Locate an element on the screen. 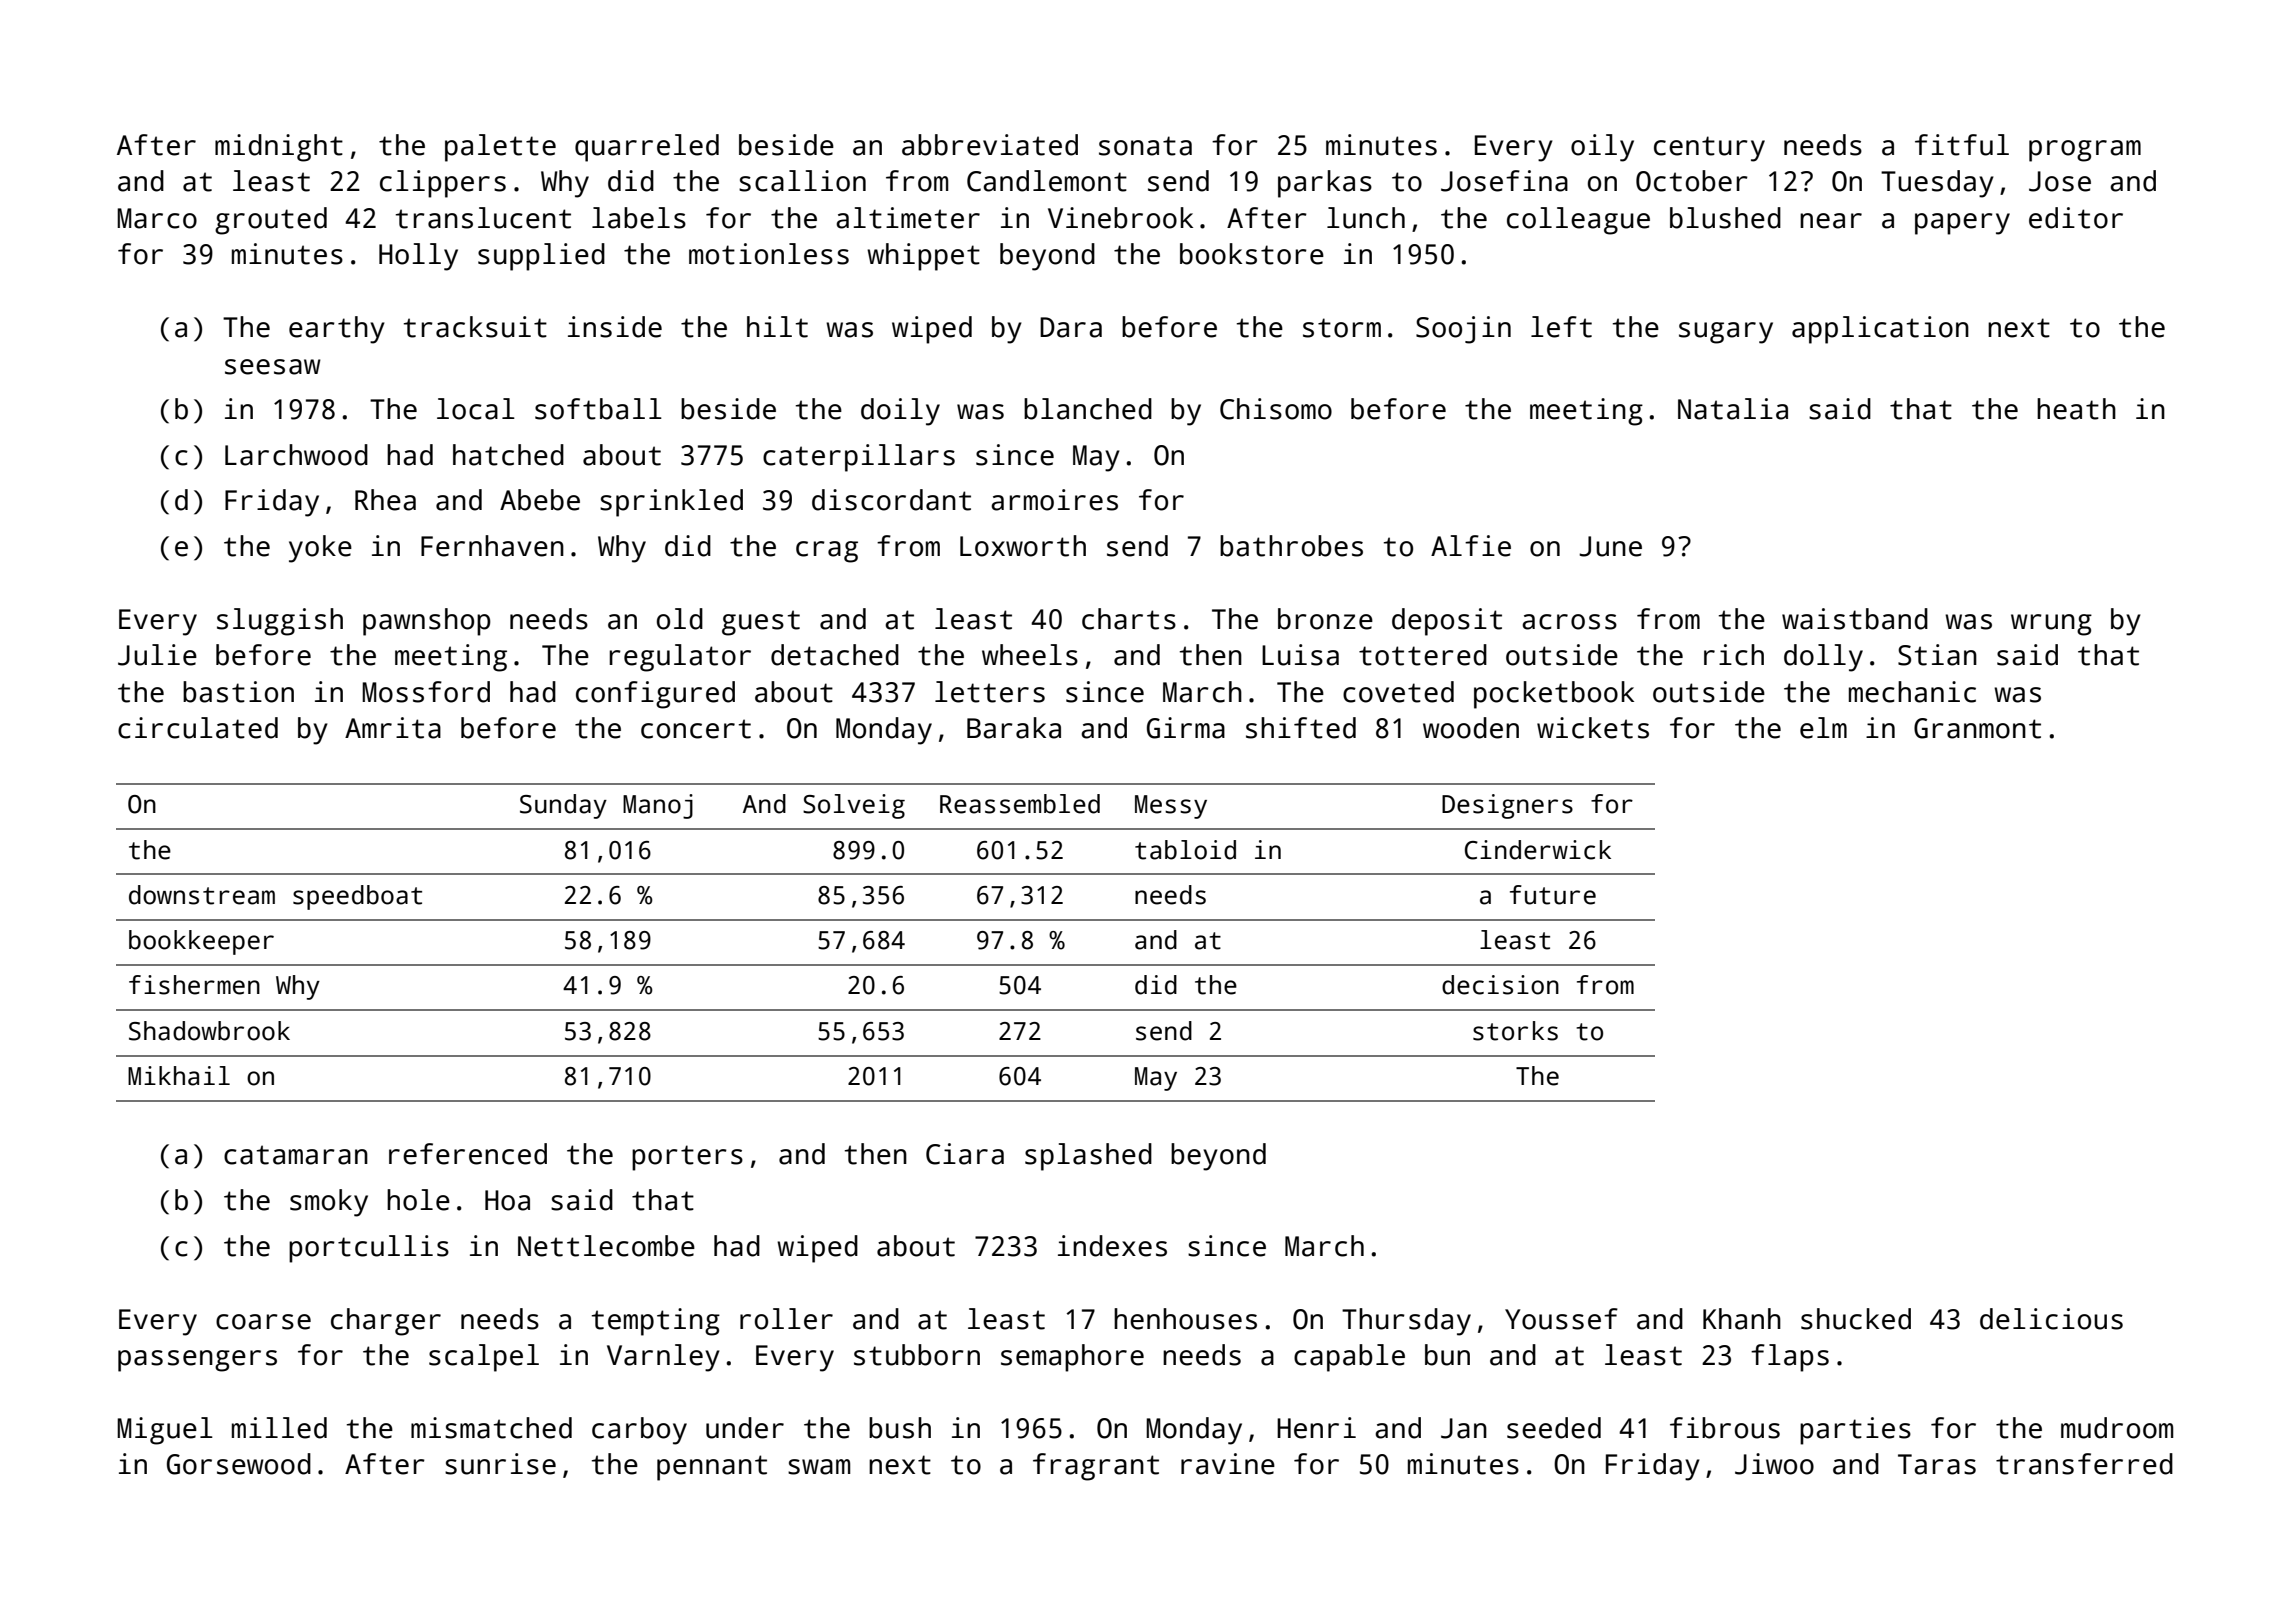  heath is located at coordinates (2076, 409).
